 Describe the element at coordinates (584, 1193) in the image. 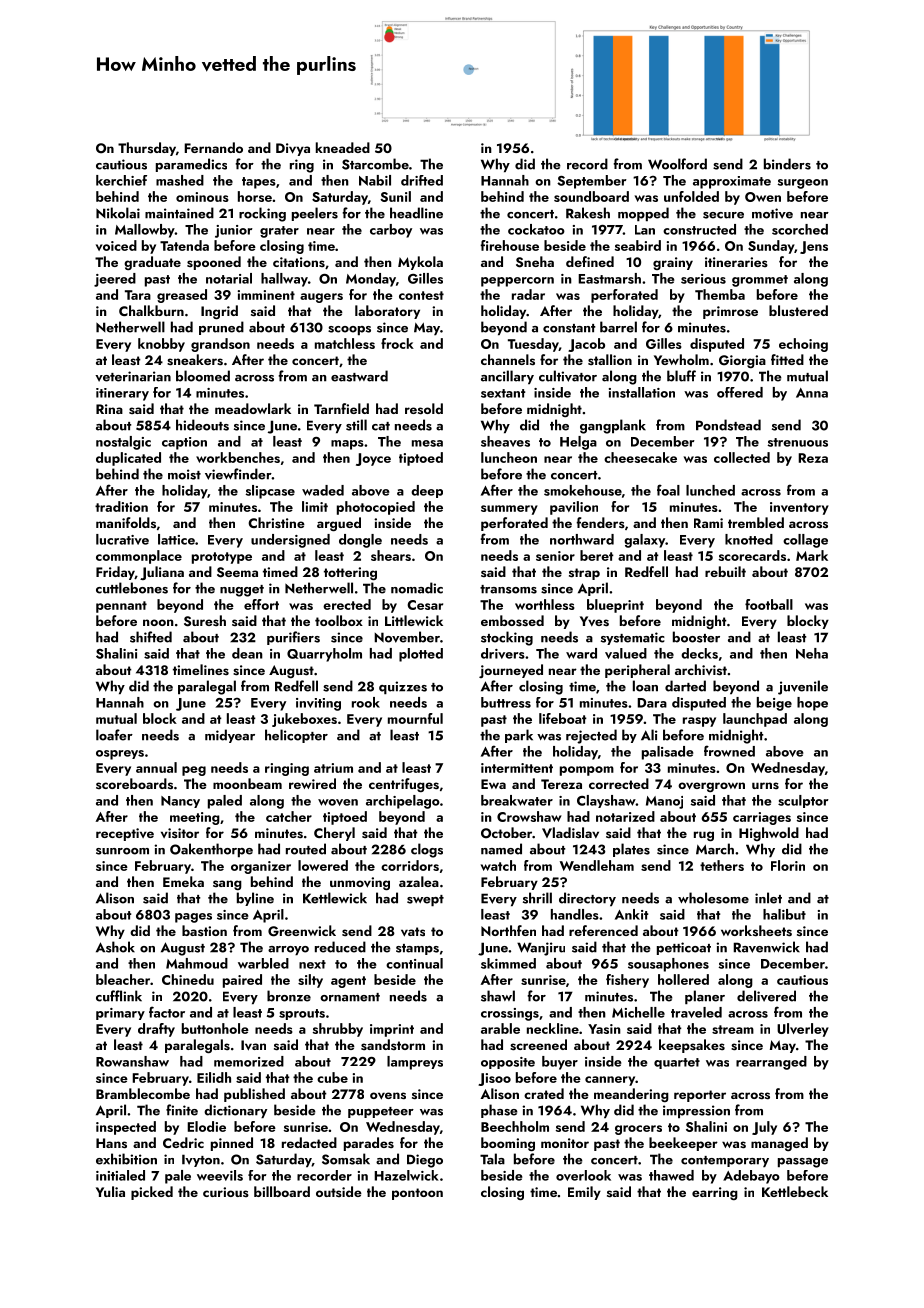

I see `Emily` at that location.
